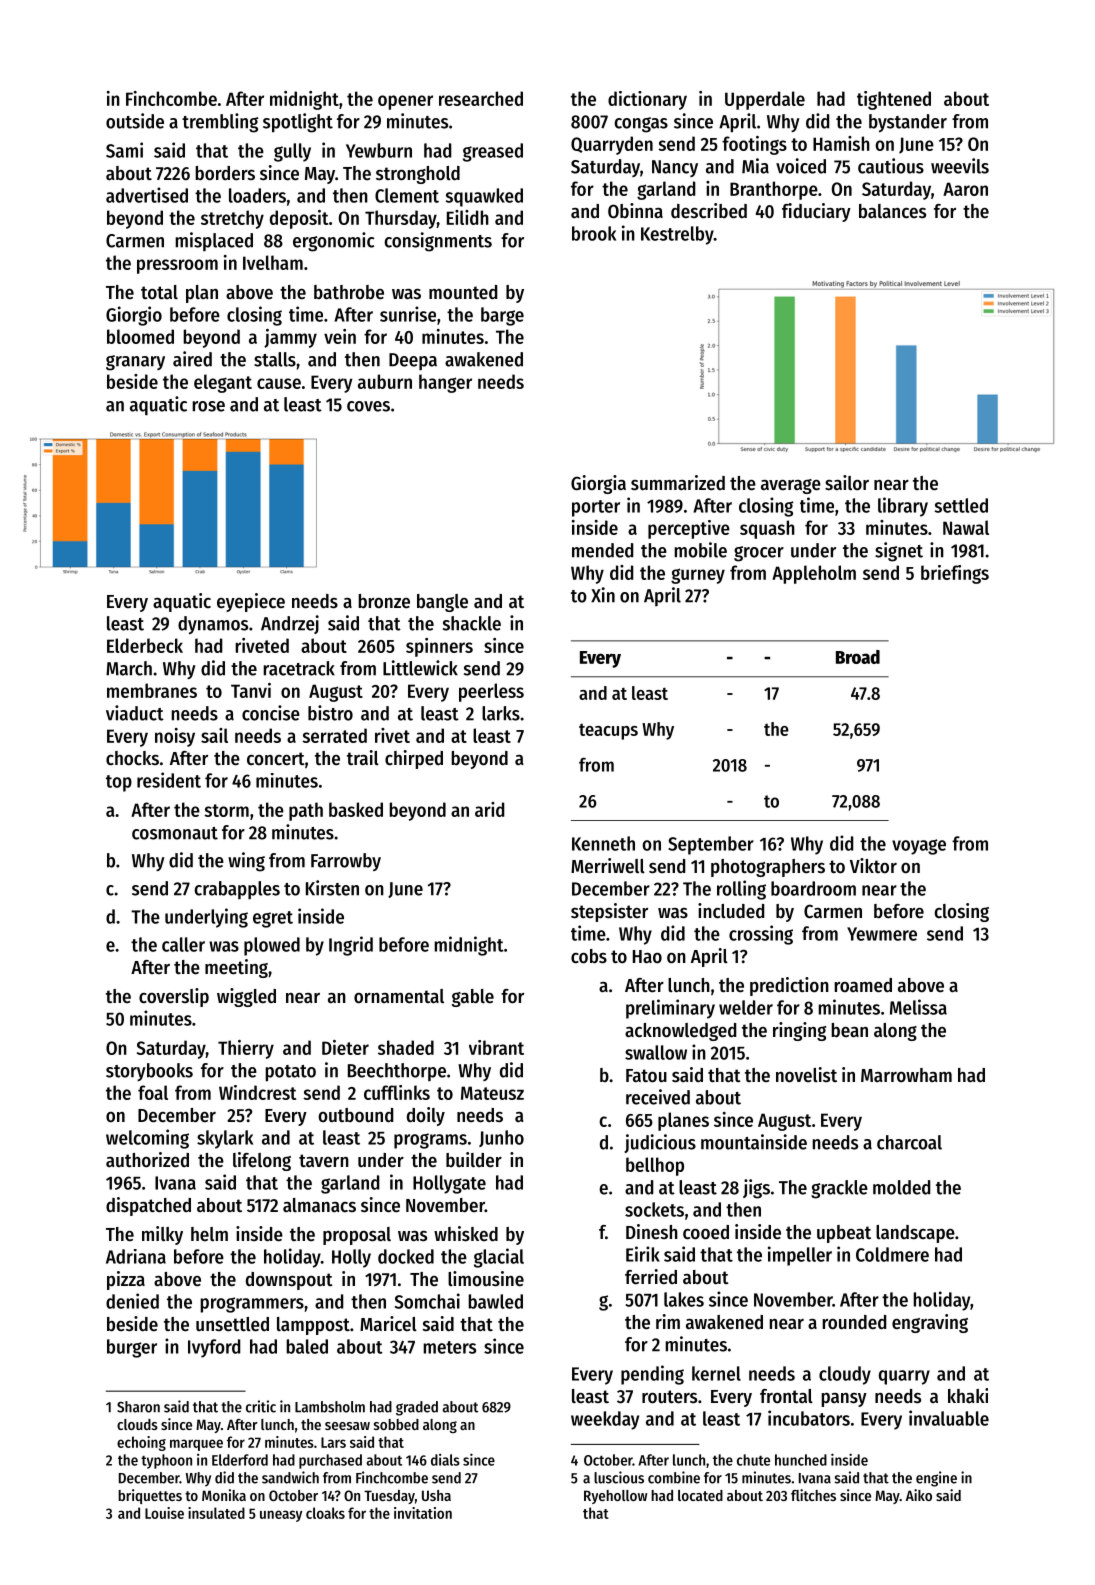 This screenshot has height=1585, width=1095. Describe the element at coordinates (930, 1323) in the screenshot. I see `engraving` at that location.
